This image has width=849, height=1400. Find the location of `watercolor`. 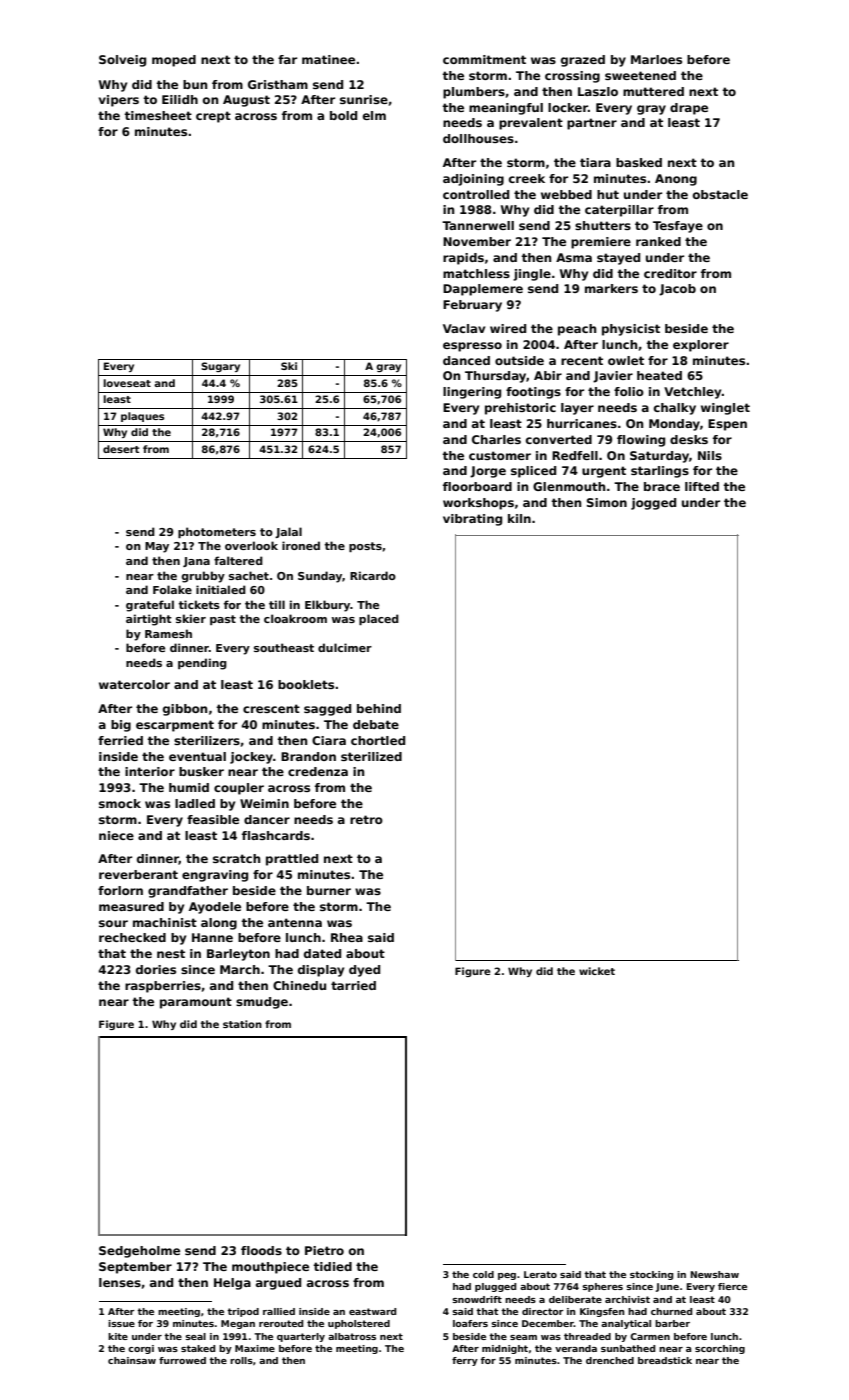

watercolor is located at coordinates (134, 684).
